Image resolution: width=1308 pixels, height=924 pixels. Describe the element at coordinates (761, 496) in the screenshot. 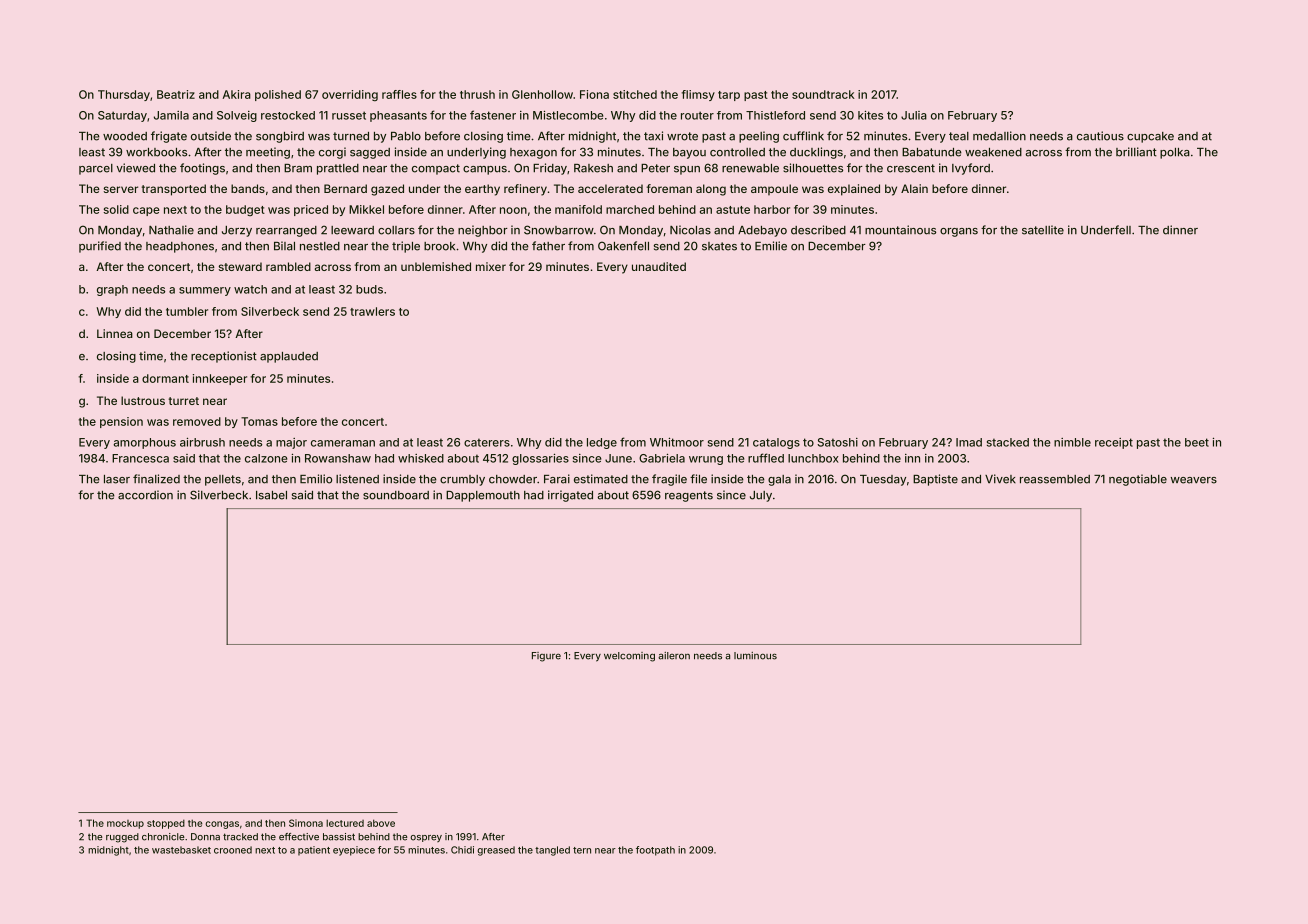

I see `July` at that location.
